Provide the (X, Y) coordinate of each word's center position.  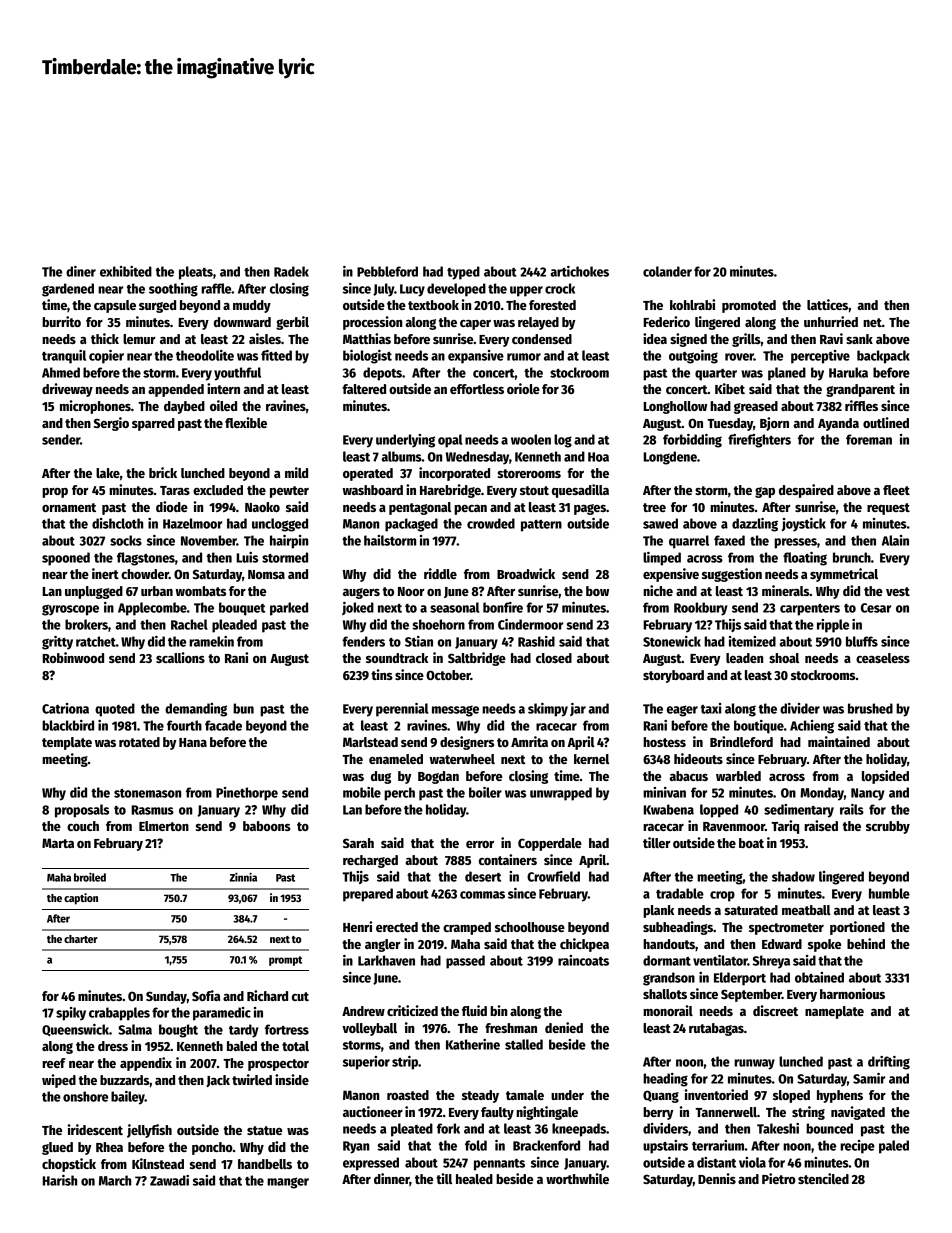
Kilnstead (158, 1163)
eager (682, 711)
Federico (666, 321)
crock (560, 288)
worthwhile (577, 1178)
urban (157, 591)
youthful (237, 374)
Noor (411, 591)
